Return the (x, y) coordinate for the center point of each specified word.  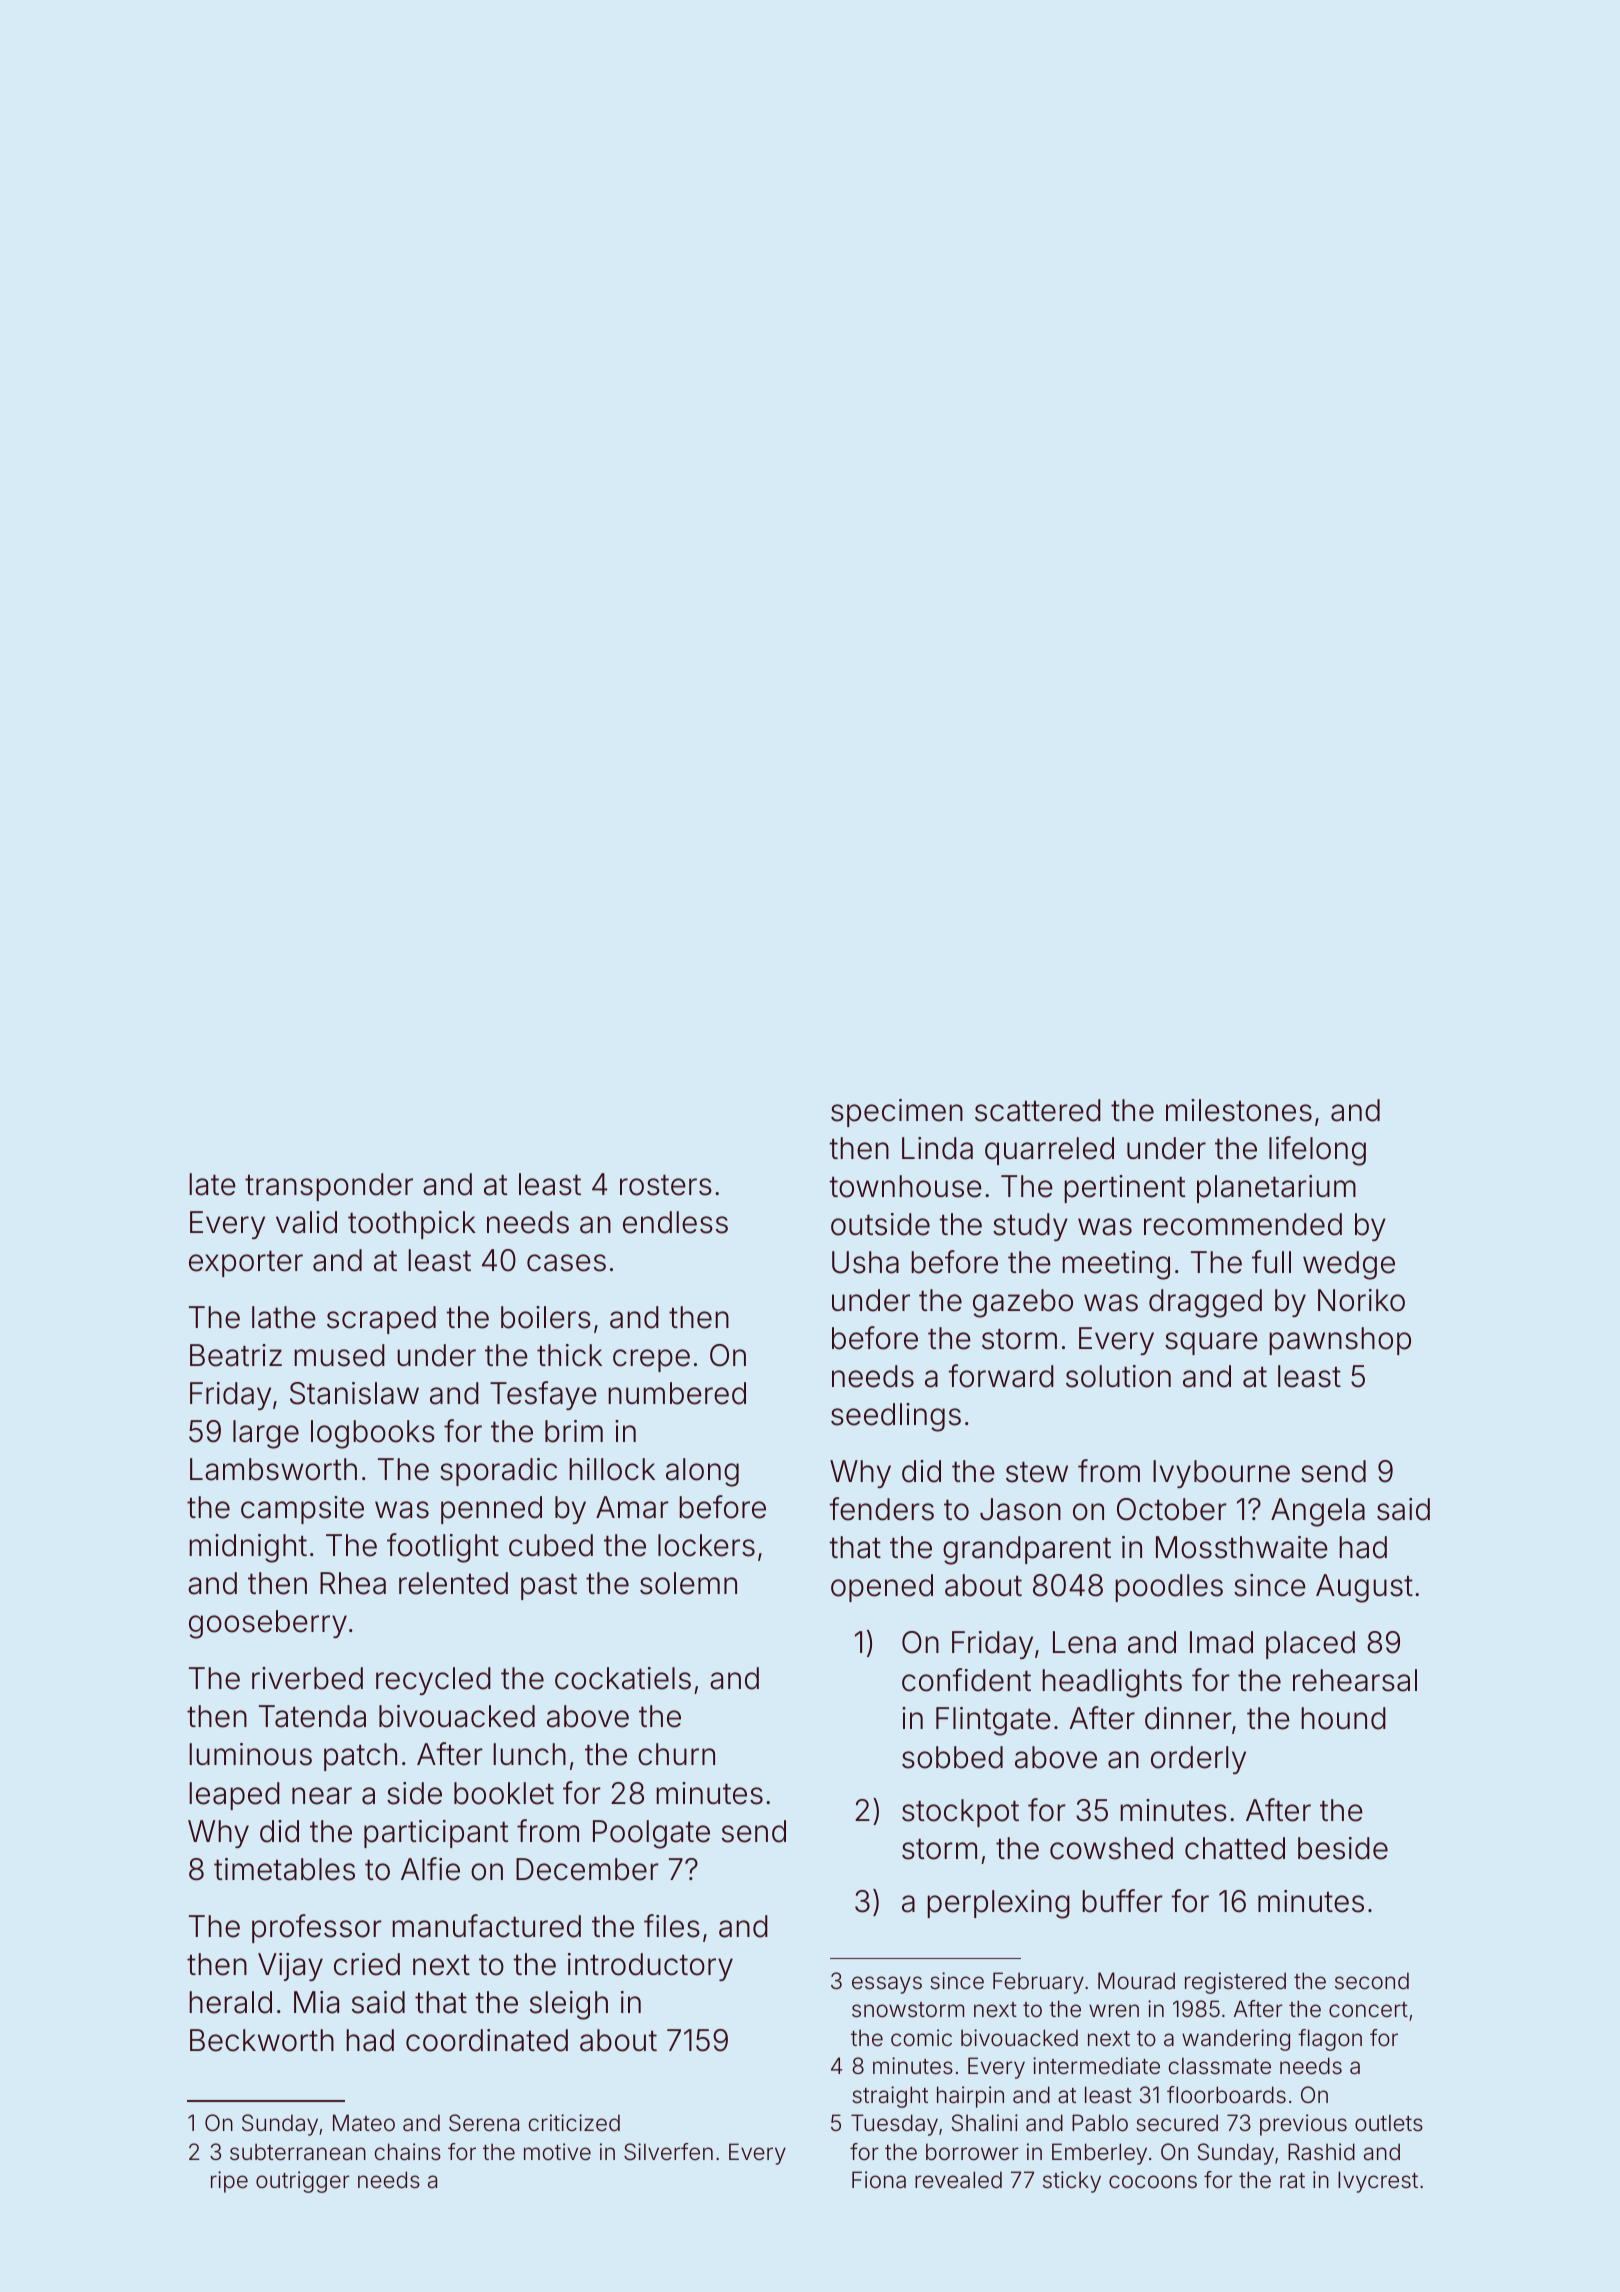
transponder (329, 1187)
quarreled (1049, 1151)
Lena (1084, 1642)
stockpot (960, 1813)
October (1172, 1509)
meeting (1116, 1265)
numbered (677, 1393)
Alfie (430, 1869)
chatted (1235, 1848)
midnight (248, 1548)
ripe (229, 2182)
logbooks (373, 1434)
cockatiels (623, 1678)
